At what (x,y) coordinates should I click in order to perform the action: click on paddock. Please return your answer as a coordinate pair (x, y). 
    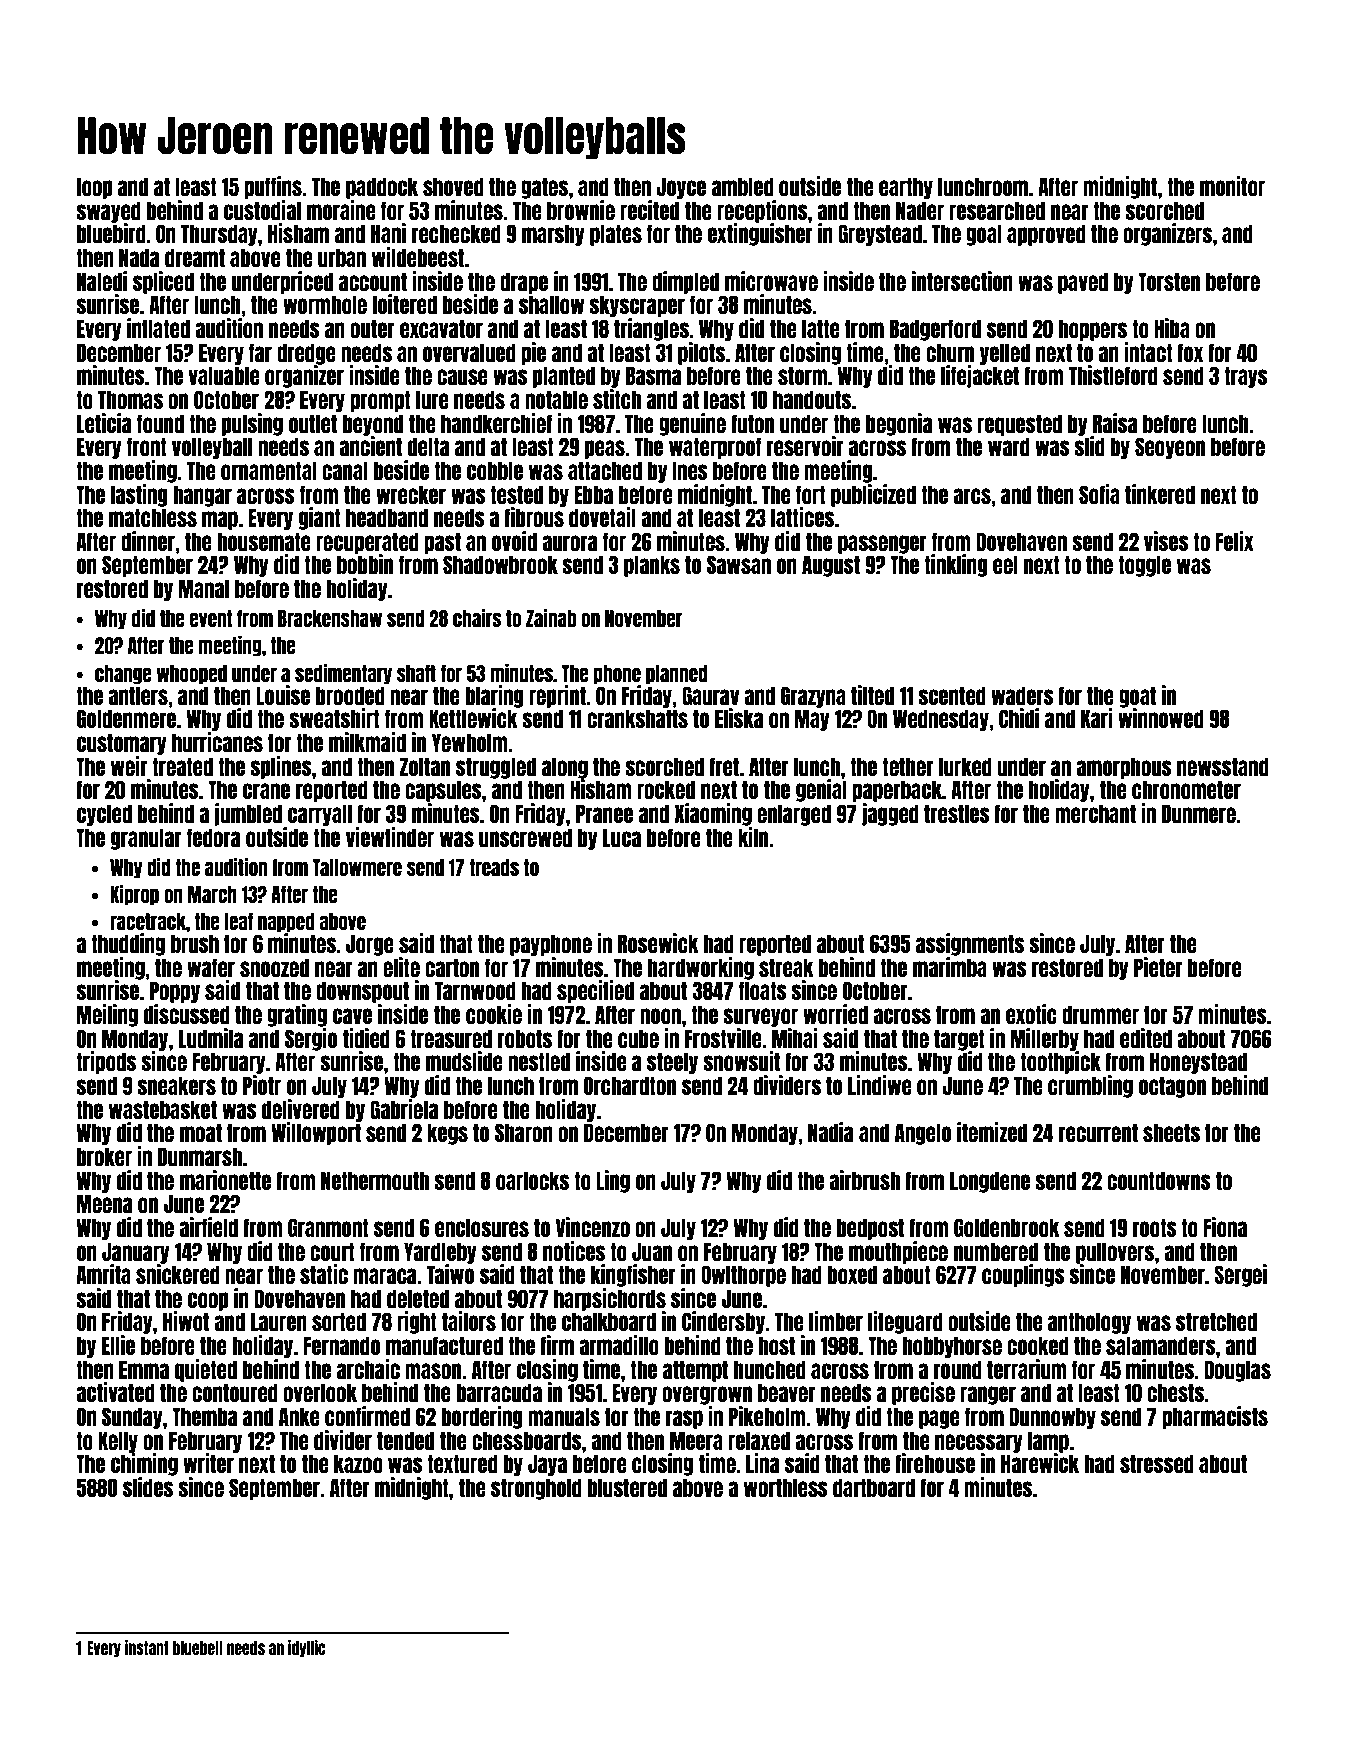
    Looking at the image, I should click on (382, 188).
